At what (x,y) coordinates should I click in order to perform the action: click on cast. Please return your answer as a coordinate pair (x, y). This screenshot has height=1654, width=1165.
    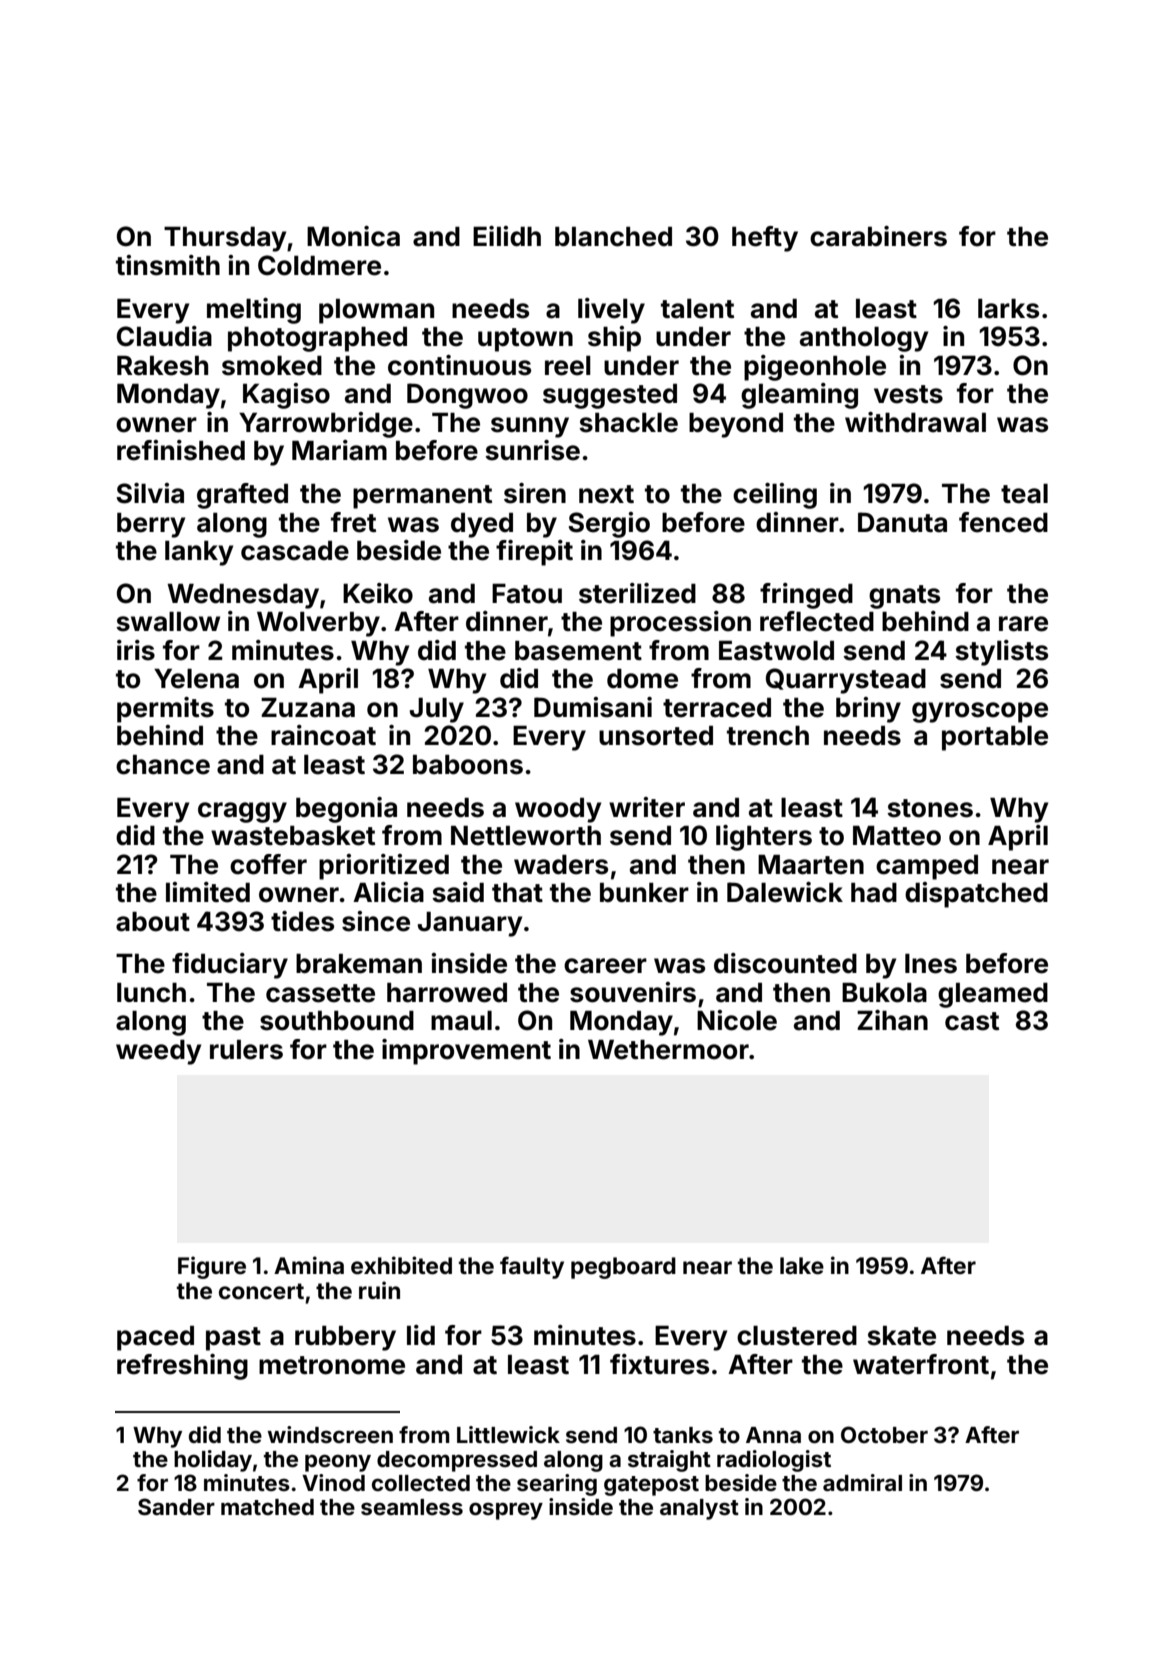
    Looking at the image, I should click on (972, 1021).
